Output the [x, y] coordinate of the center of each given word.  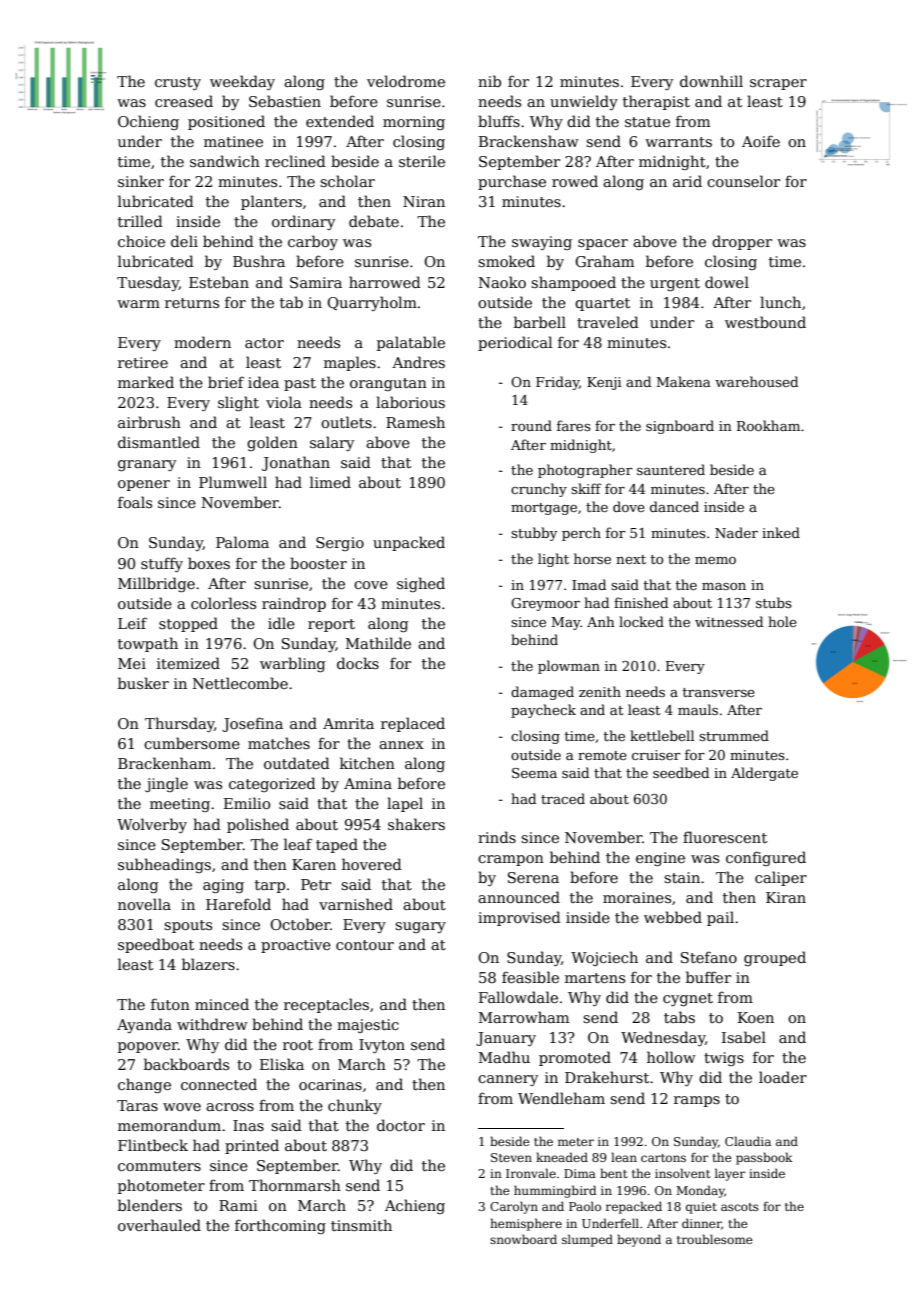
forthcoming [280, 1226]
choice [141, 241]
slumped [587, 1240]
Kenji [604, 383]
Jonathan [296, 463]
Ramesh [415, 422]
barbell [540, 322]
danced [674, 506]
